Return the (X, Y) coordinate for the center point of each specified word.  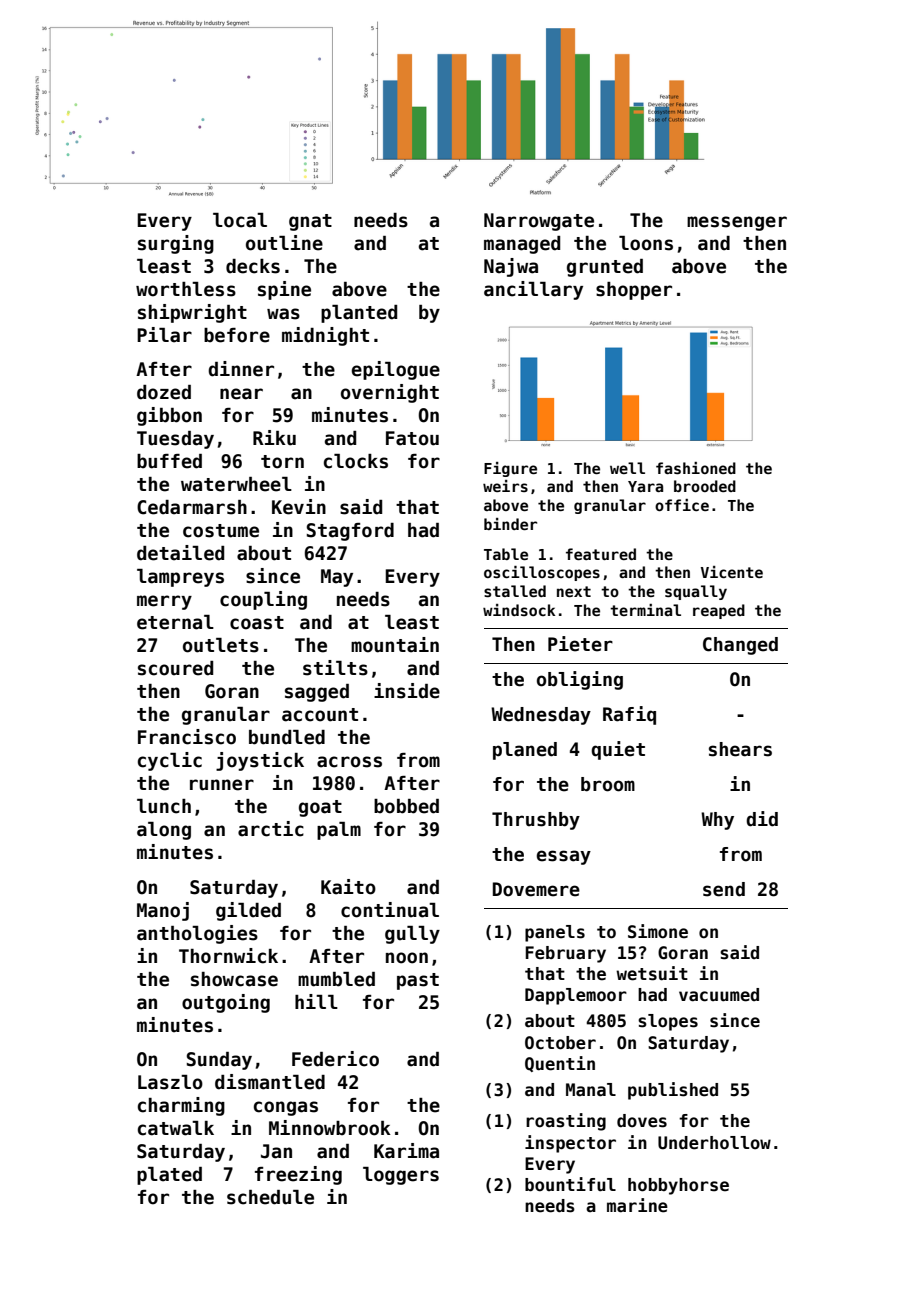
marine (637, 1205)
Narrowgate (539, 222)
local (240, 220)
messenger (737, 223)
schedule (270, 1197)
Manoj (163, 911)
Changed (740, 646)
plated (169, 1176)
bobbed (406, 806)
